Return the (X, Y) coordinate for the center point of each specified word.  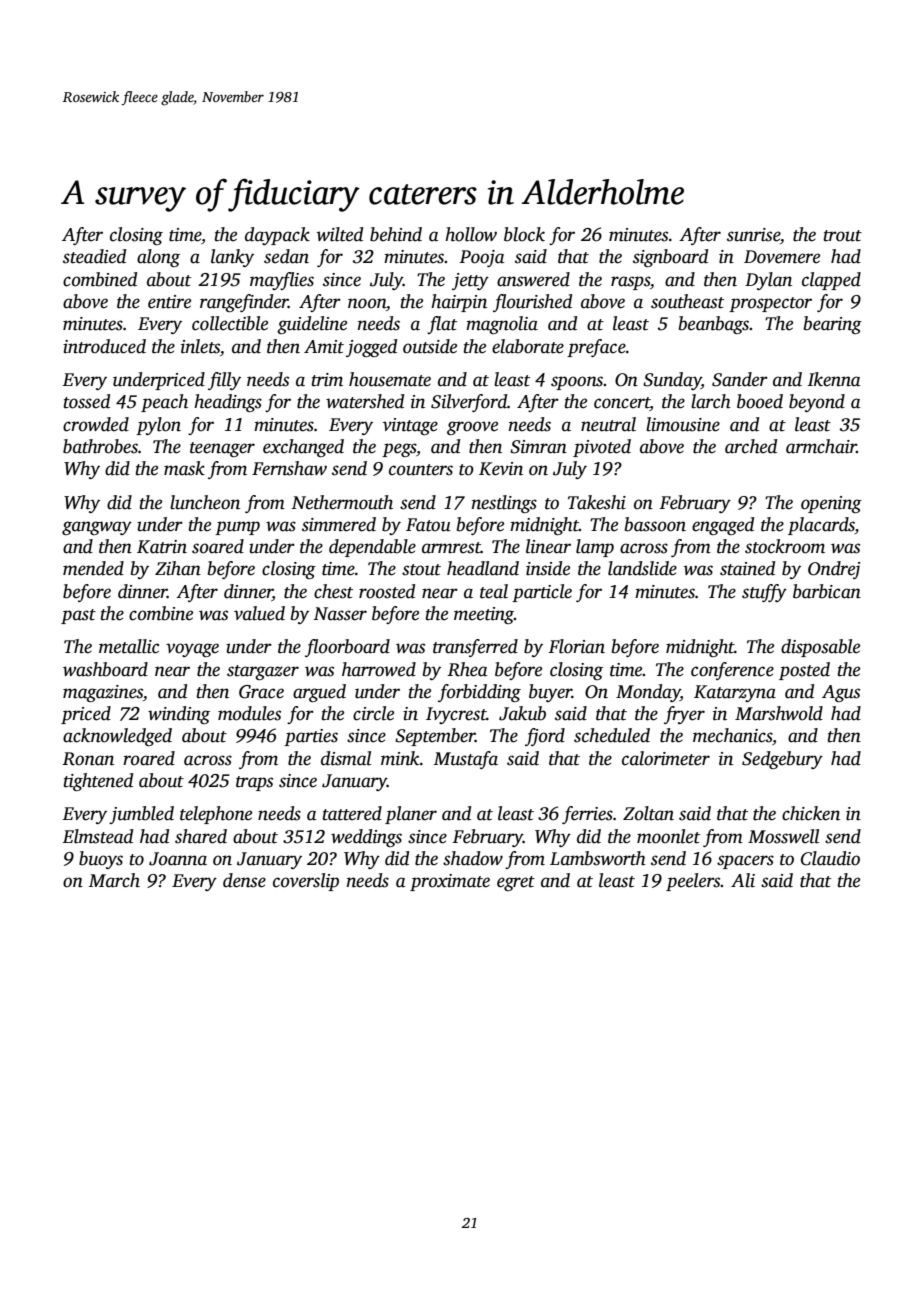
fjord (545, 737)
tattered (352, 813)
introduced (104, 346)
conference (732, 671)
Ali (743, 880)
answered (533, 279)
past (78, 616)
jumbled (141, 815)
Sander (740, 379)
